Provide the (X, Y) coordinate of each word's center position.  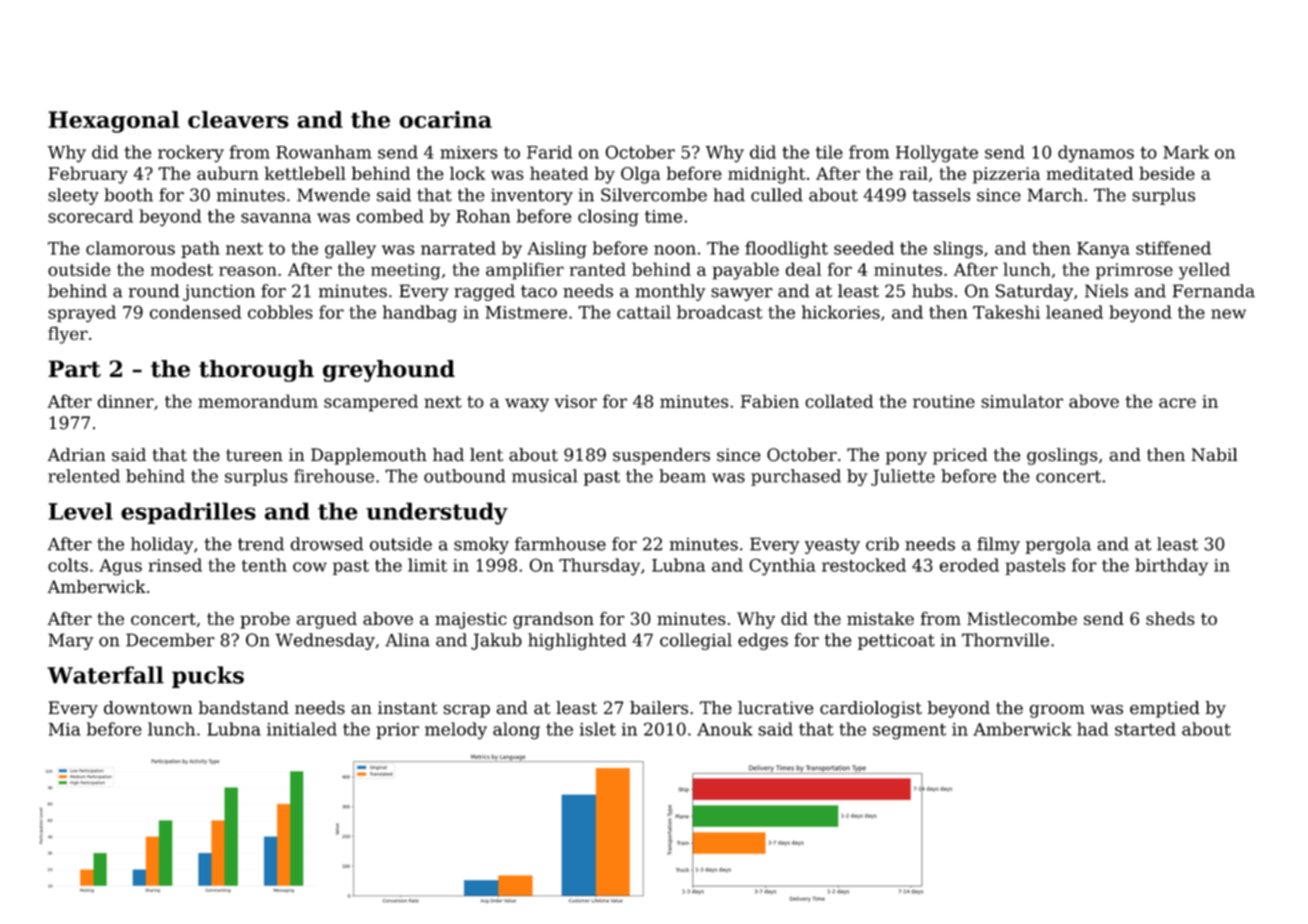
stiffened (1173, 248)
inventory (532, 196)
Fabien (770, 401)
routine (944, 401)
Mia (64, 729)
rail (913, 173)
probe (265, 620)
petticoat (896, 642)
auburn (228, 173)
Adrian (76, 455)
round (154, 291)
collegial (696, 641)
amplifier (525, 271)
